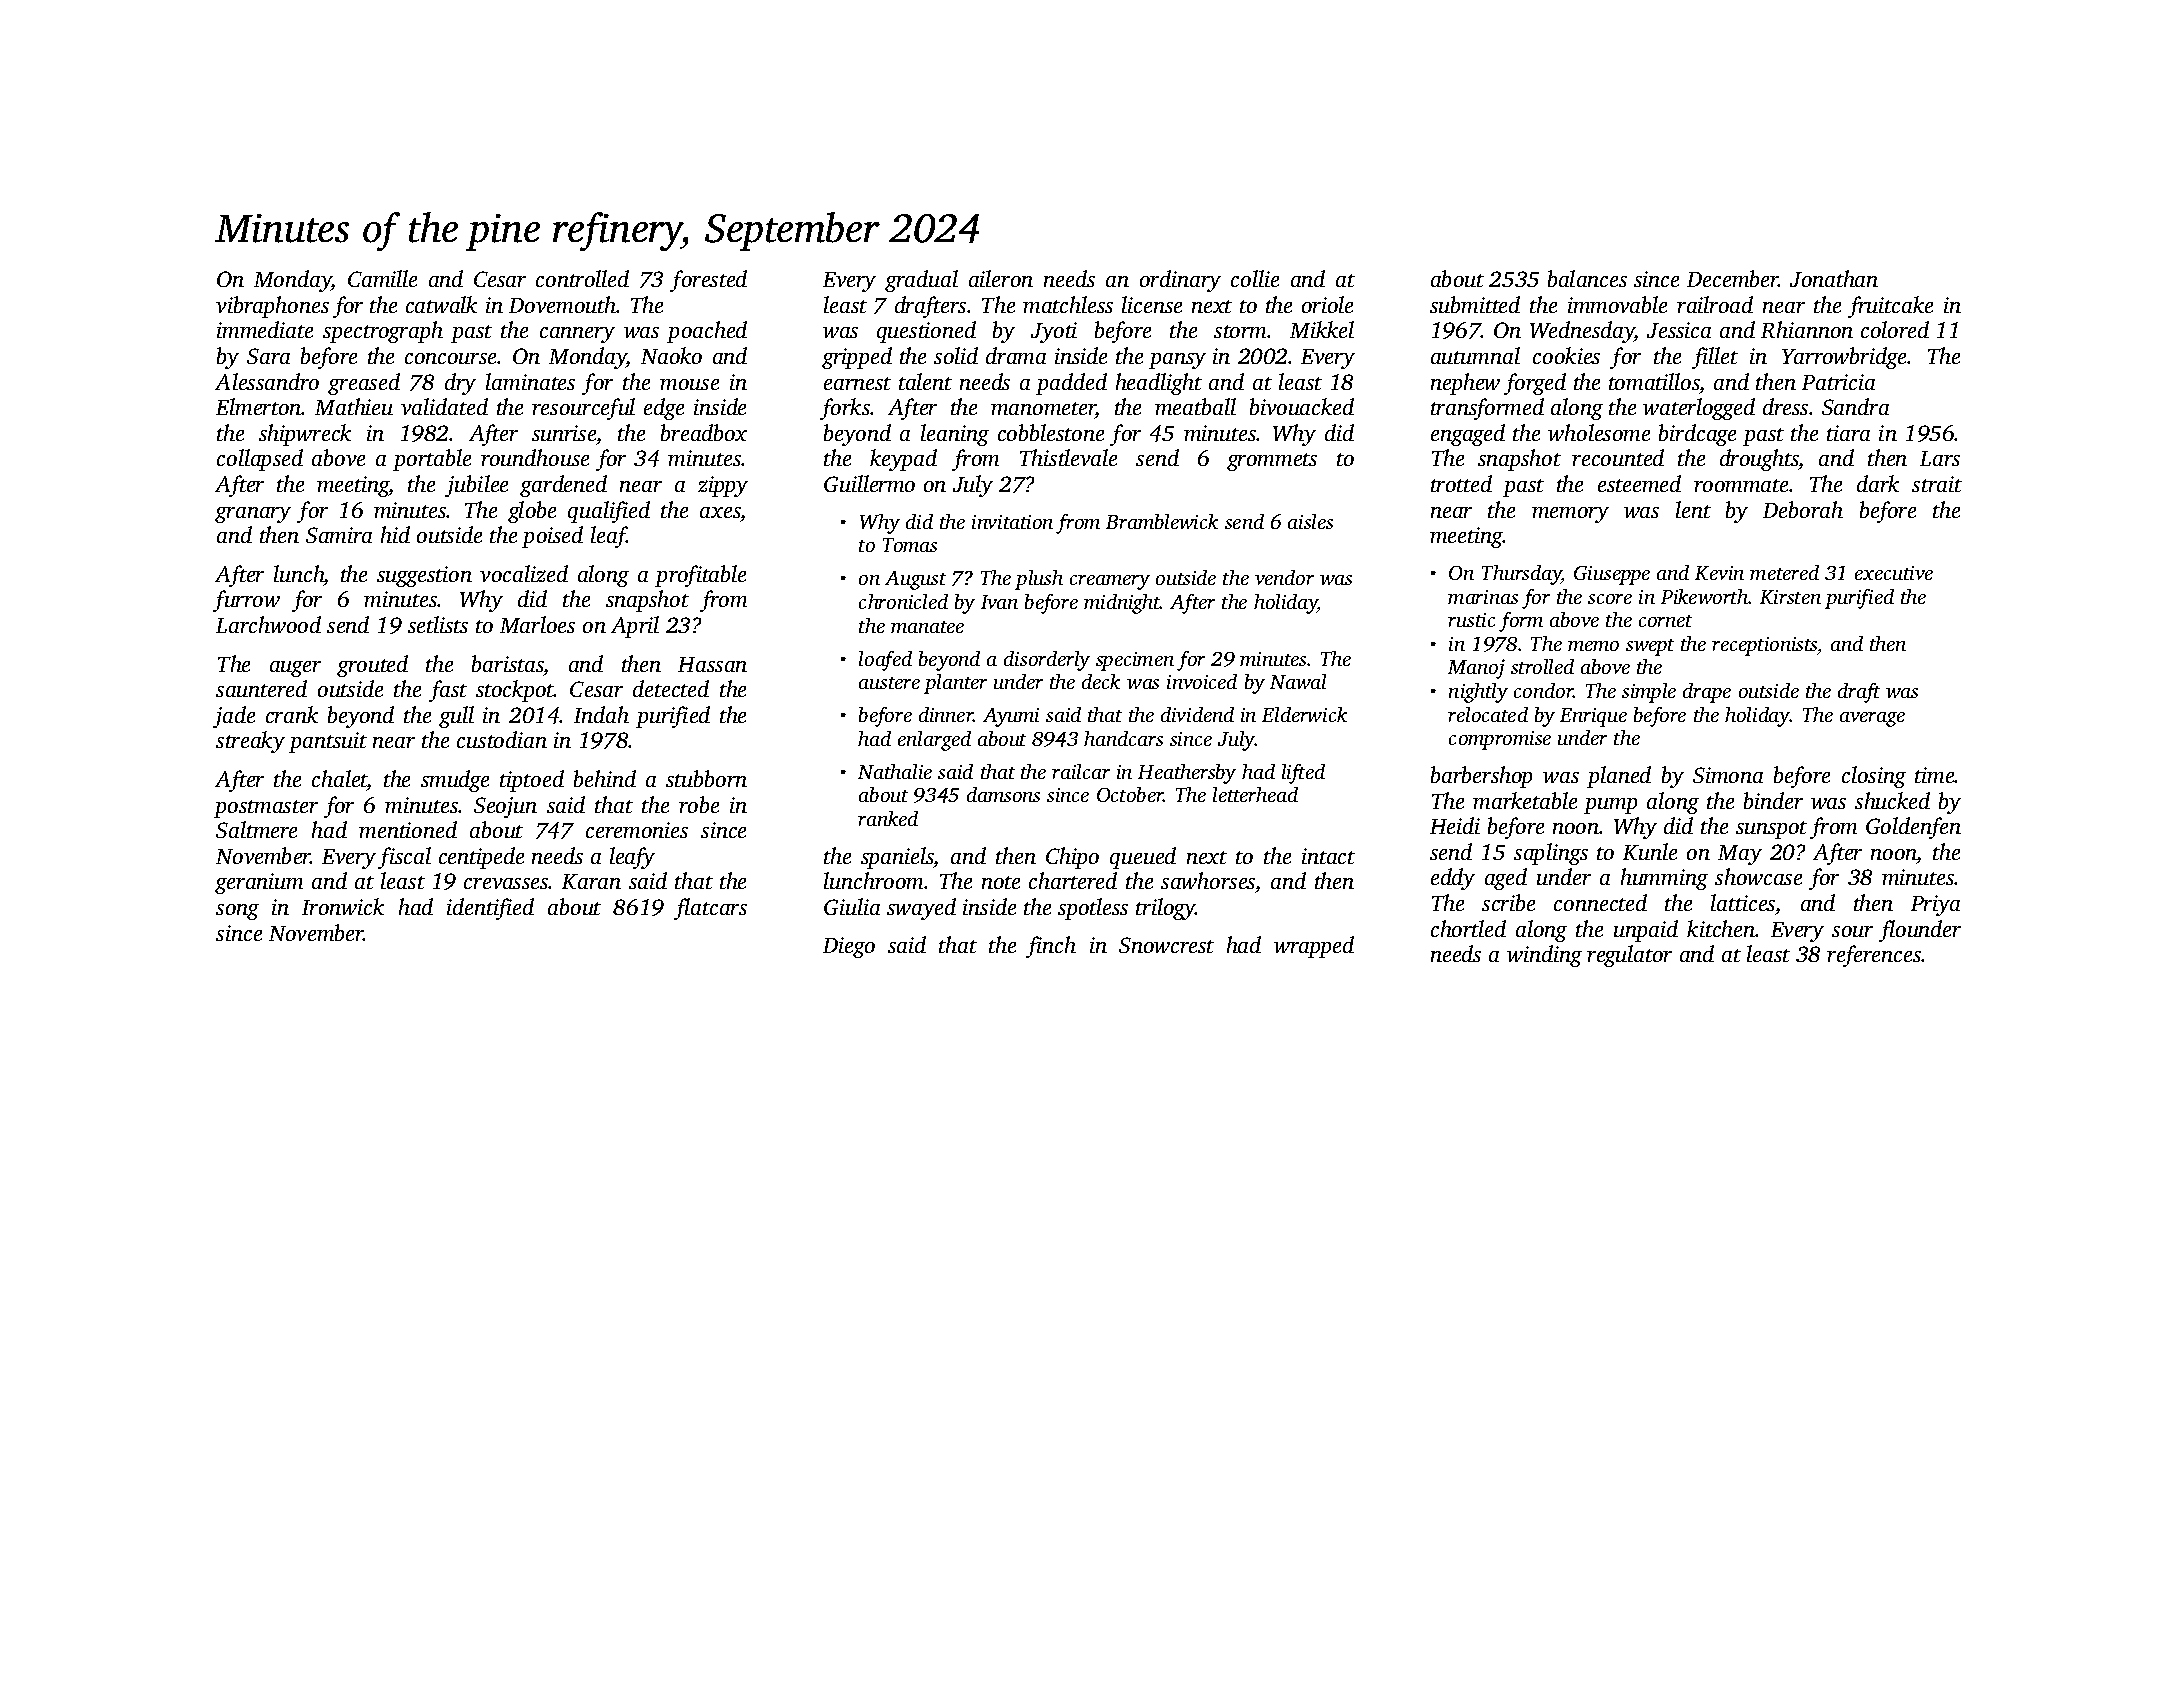  Describe the element at coordinates (1679, 330) in the screenshot. I see `Jessica` at that location.
